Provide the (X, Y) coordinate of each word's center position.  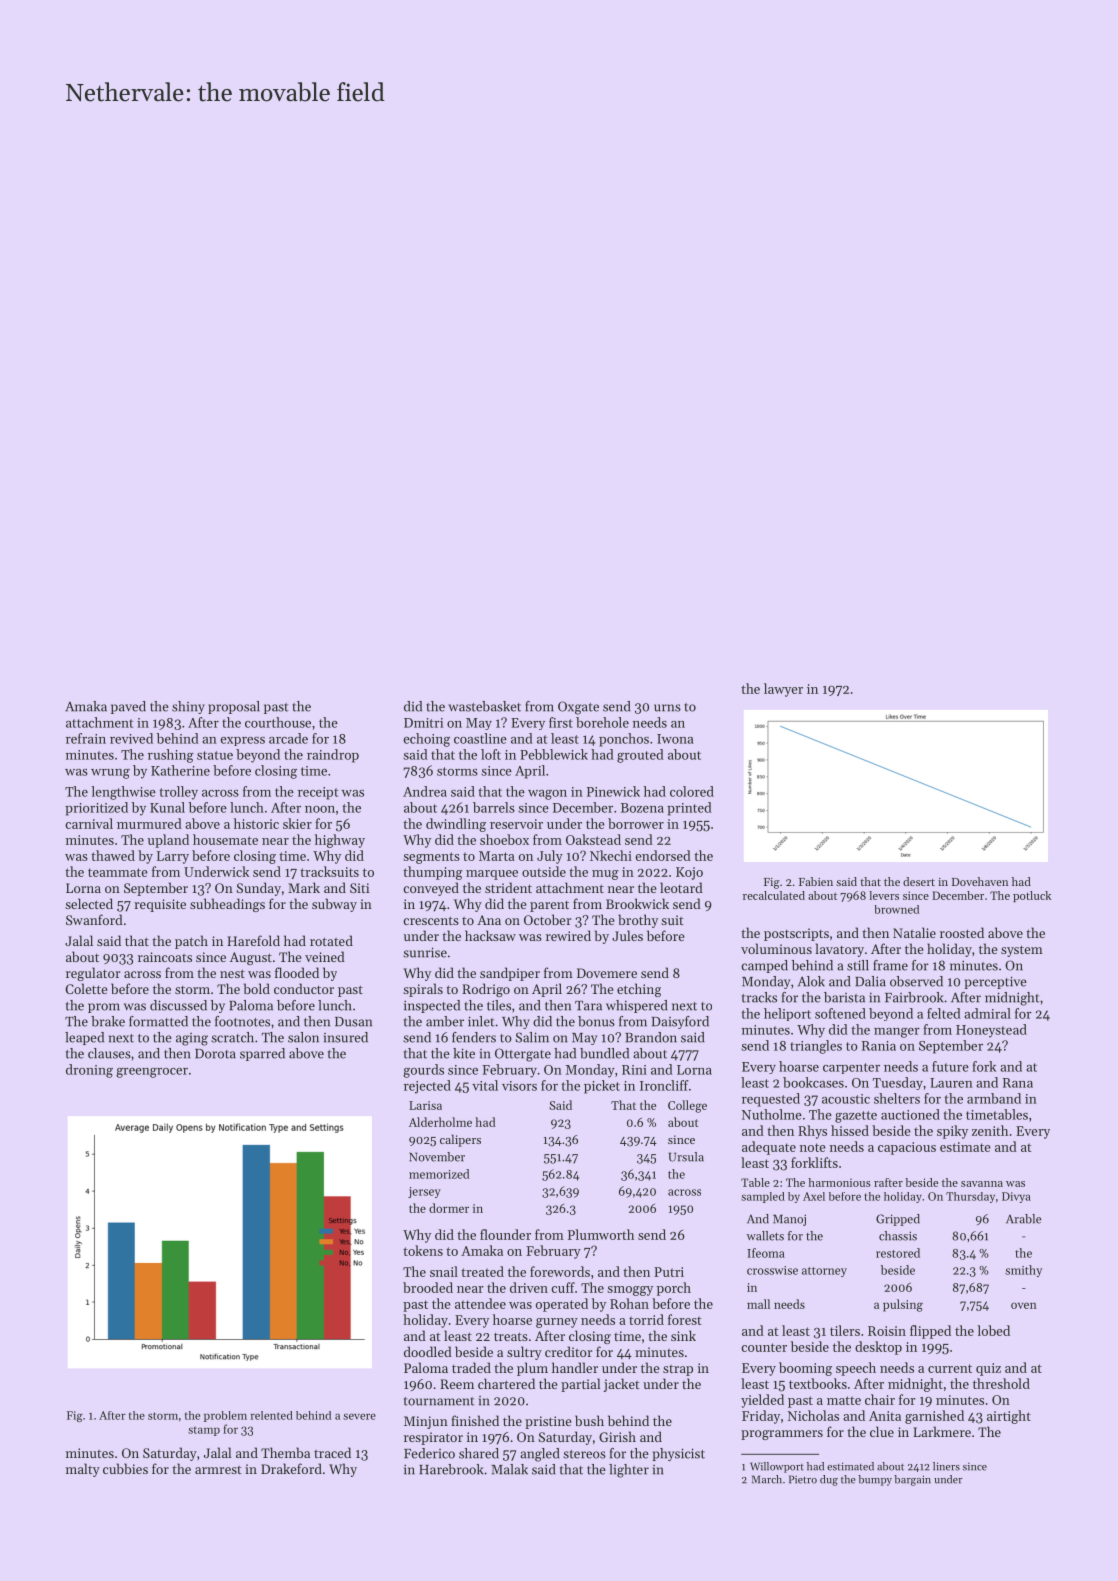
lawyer (783, 690)
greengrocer (152, 1073)
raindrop (333, 756)
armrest (218, 1470)
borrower (636, 823)
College (687, 1106)
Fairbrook (914, 997)
